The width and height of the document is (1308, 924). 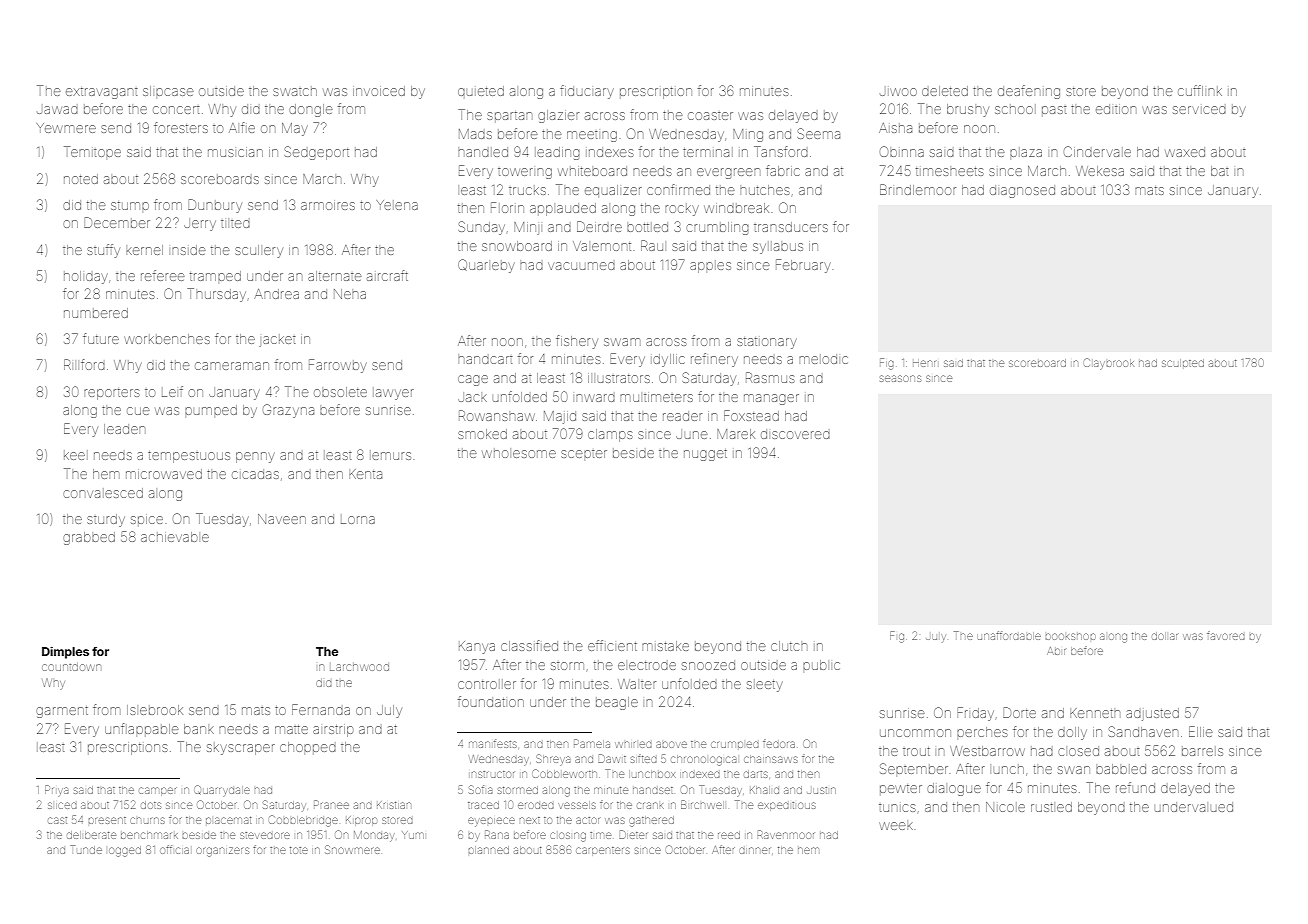 What do you see at coordinates (89, 538) in the document?
I see `grabbed` at bounding box center [89, 538].
